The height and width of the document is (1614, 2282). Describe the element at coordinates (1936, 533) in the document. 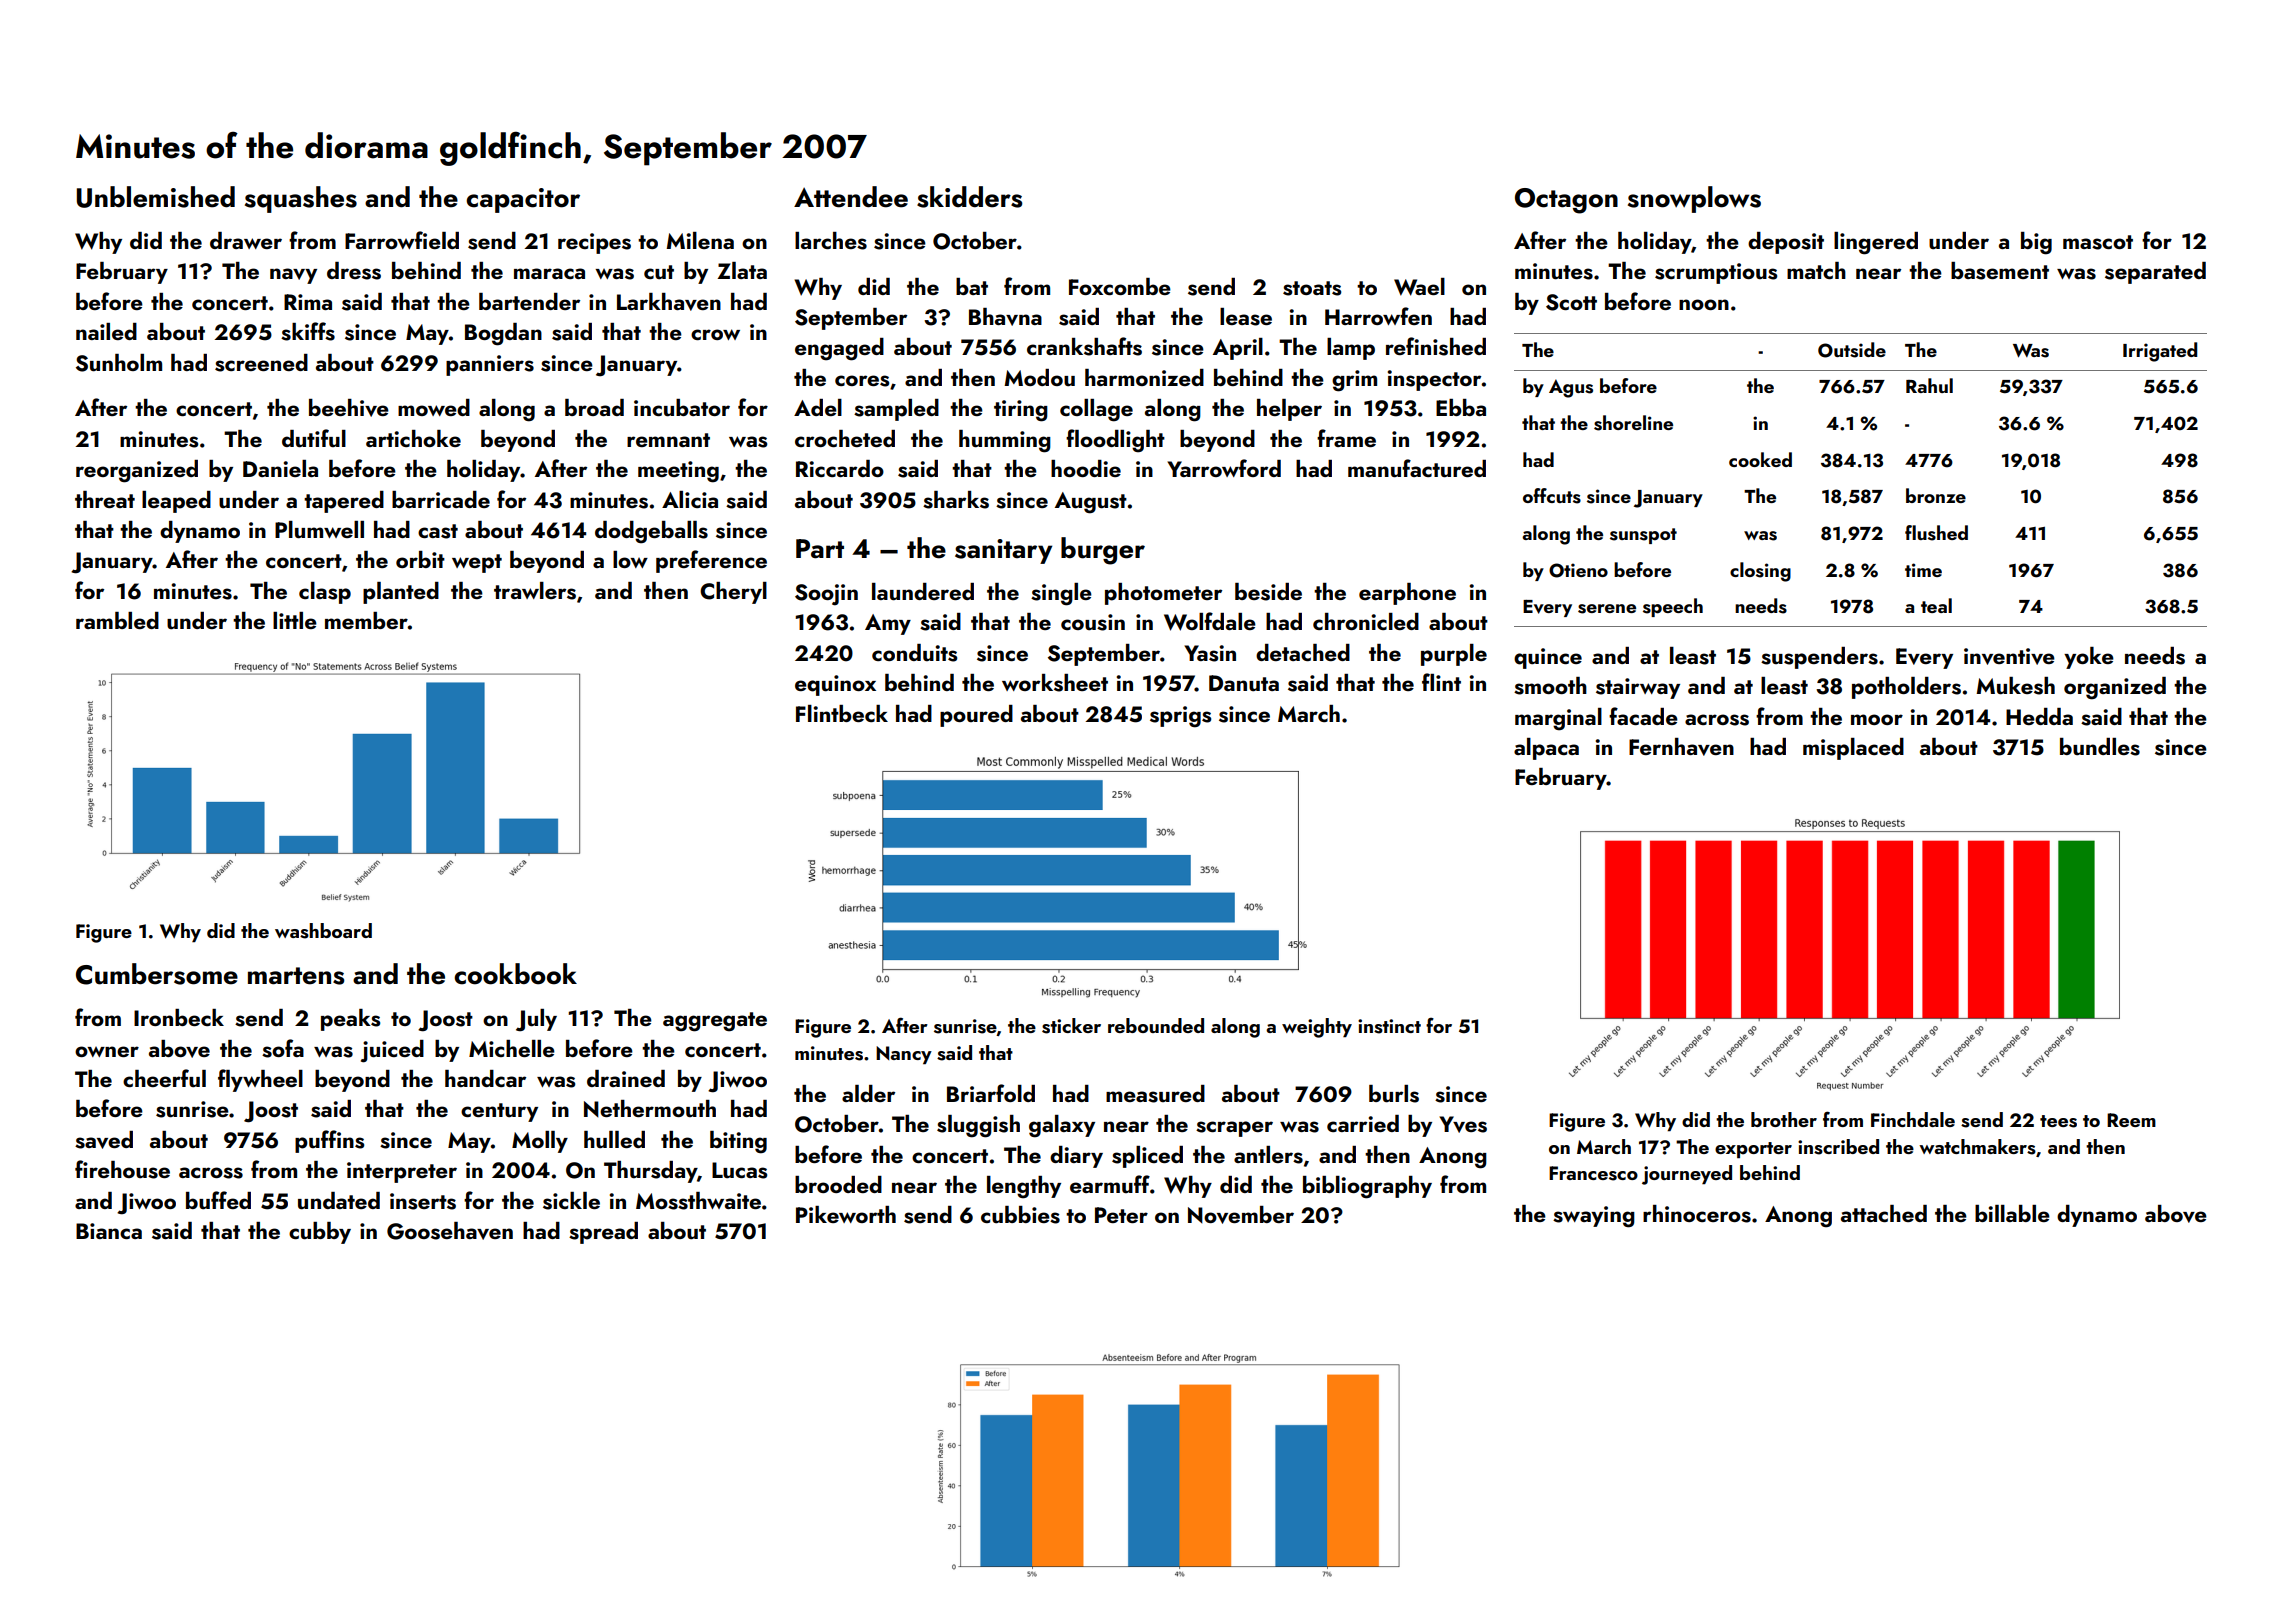

I see `flushed` at that location.
